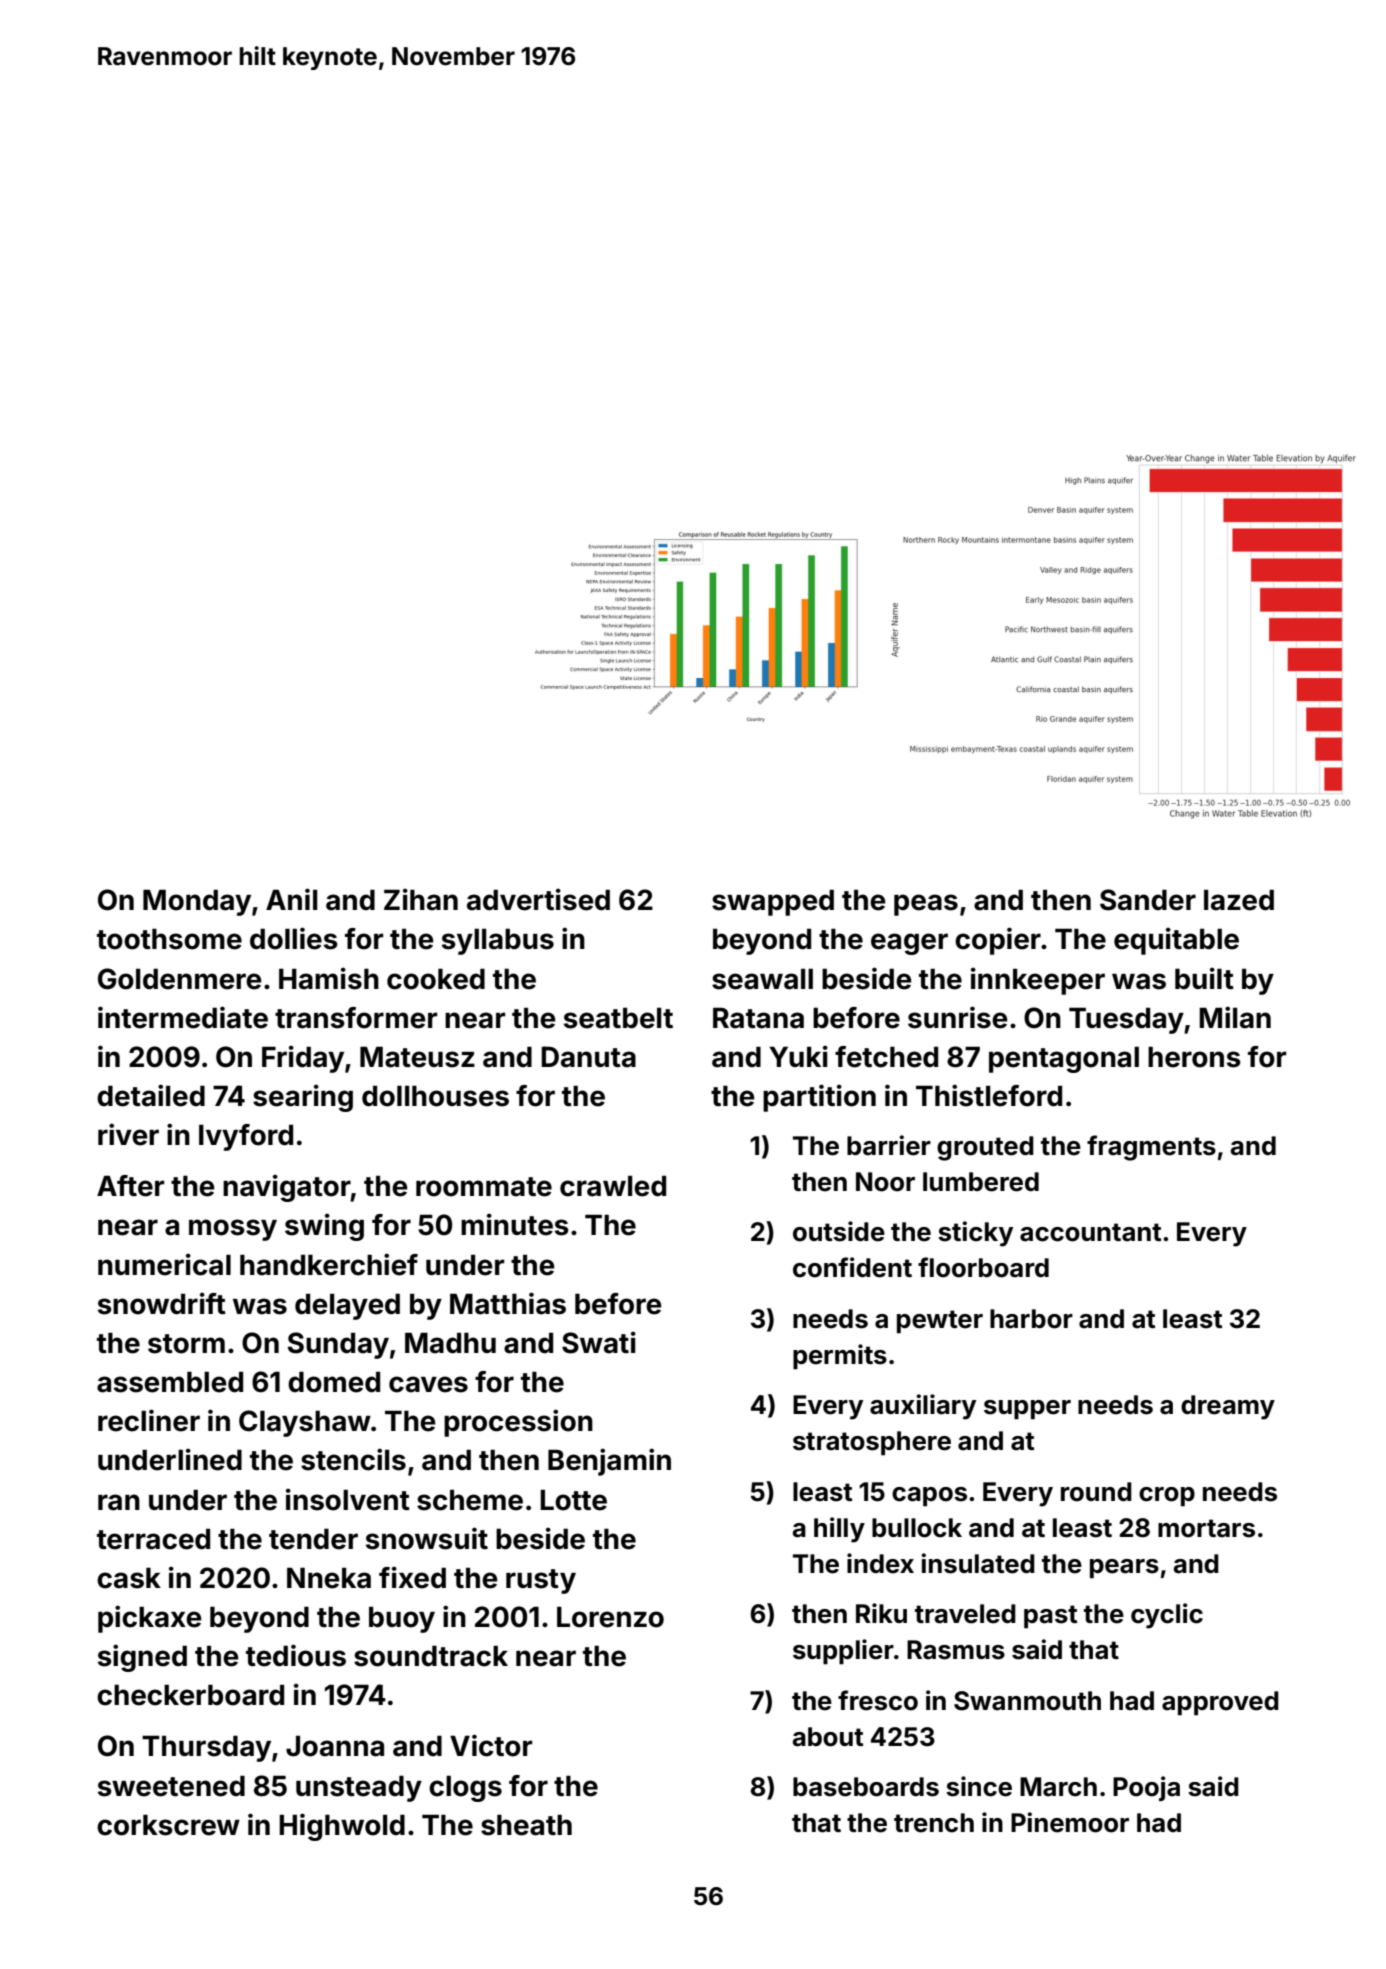  Describe the element at coordinates (1031, 1319) in the screenshot. I see `harbor` at that location.
